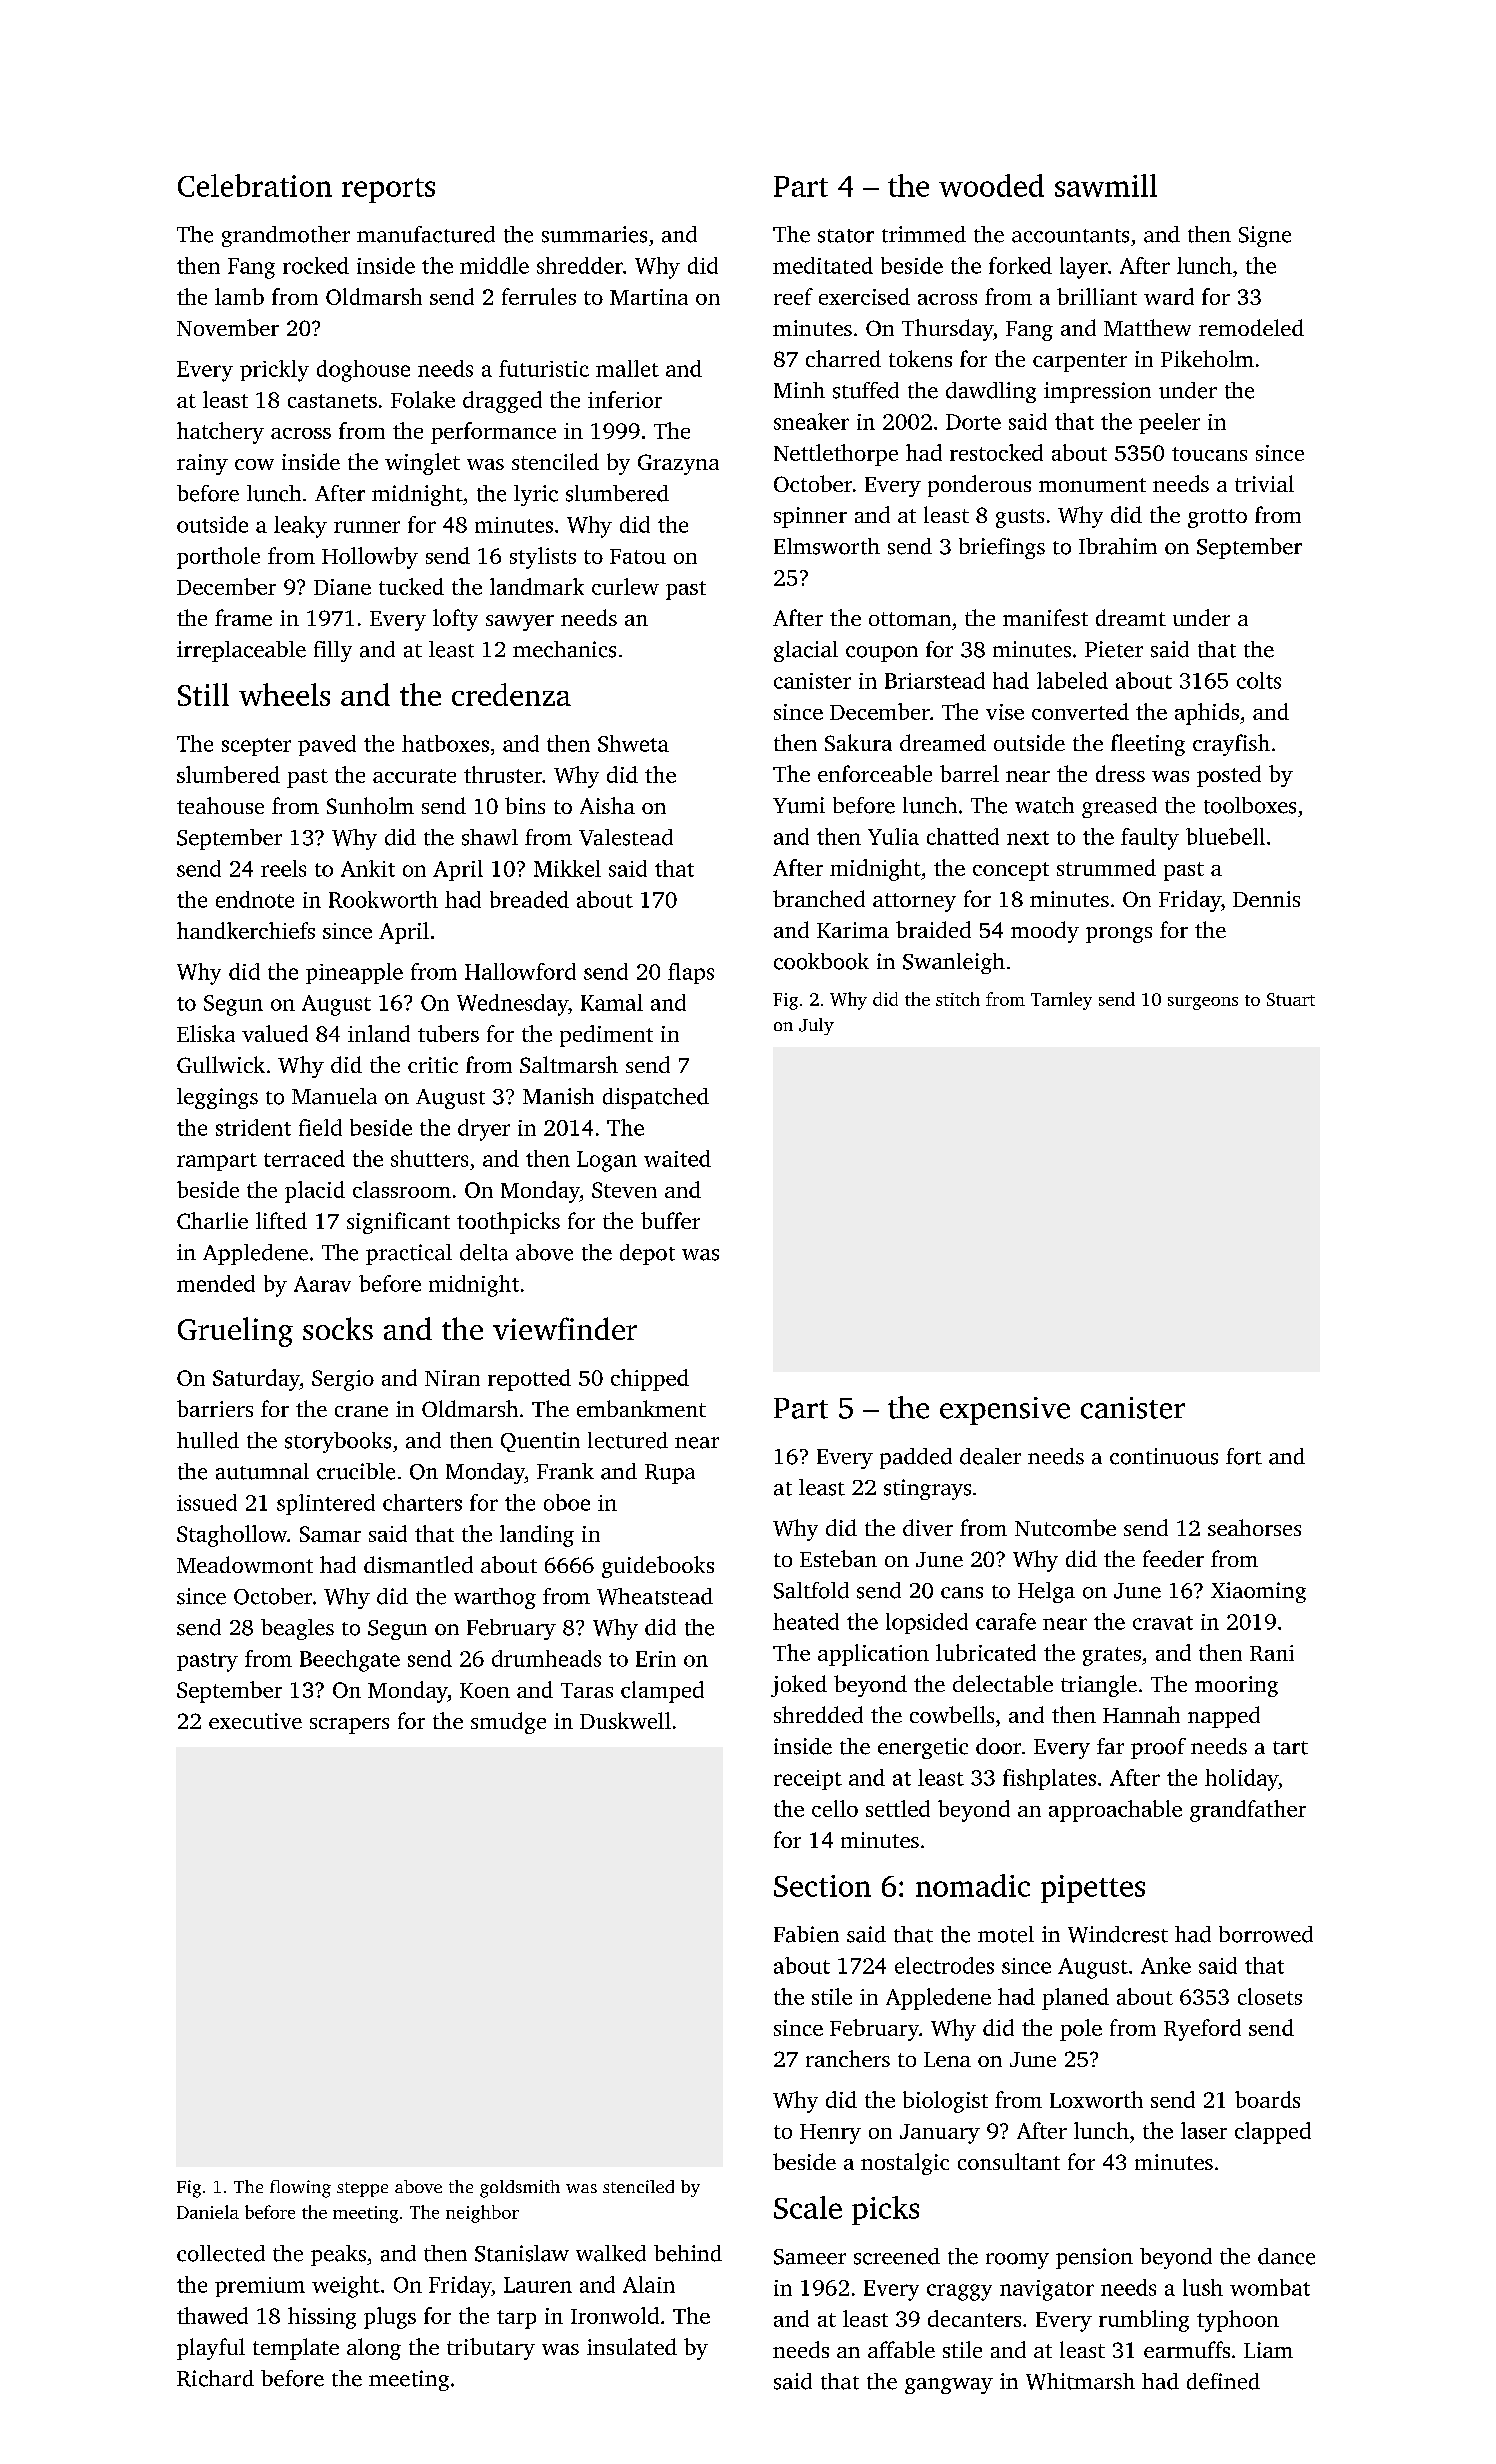 The image size is (1496, 2464). I want to click on sawmill, so click(1106, 185).
